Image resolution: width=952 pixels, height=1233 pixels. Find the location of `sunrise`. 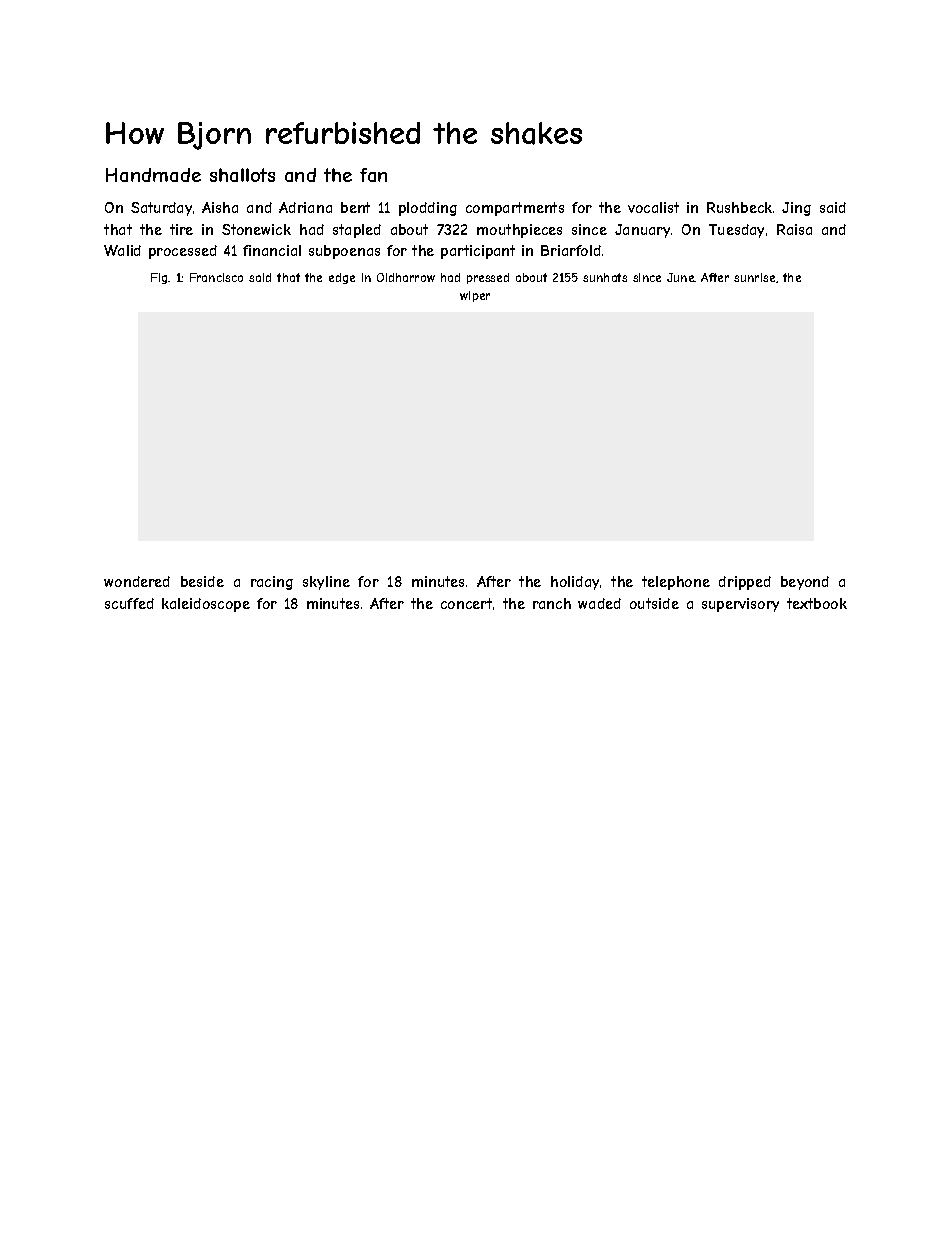

sunrise is located at coordinates (754, 277).
